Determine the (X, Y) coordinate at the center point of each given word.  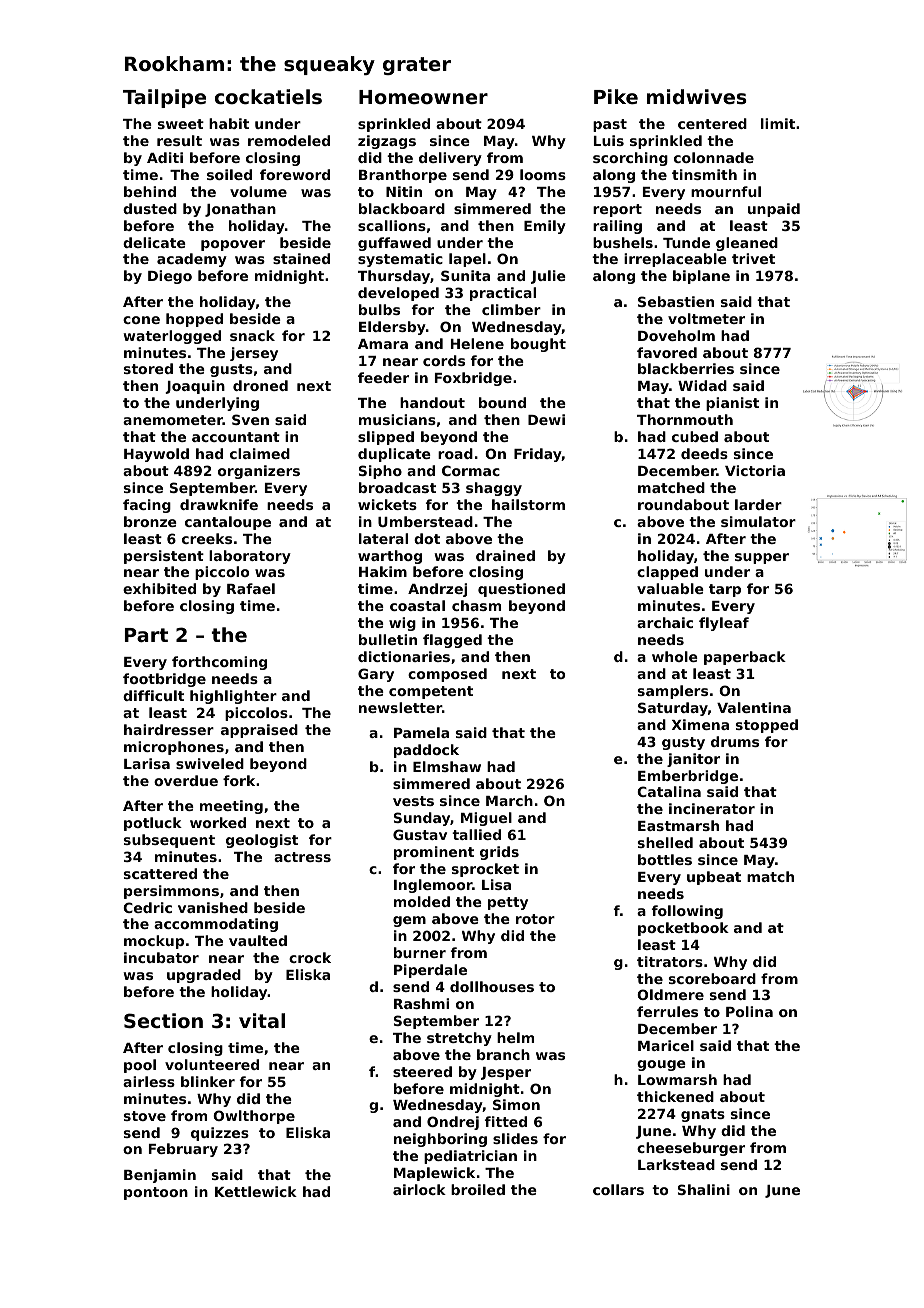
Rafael (251, 588)
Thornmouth (685, 419)
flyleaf (724, 624)
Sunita (465, 275)
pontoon (156, 1193)
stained (301, 258)
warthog (390, 557)
